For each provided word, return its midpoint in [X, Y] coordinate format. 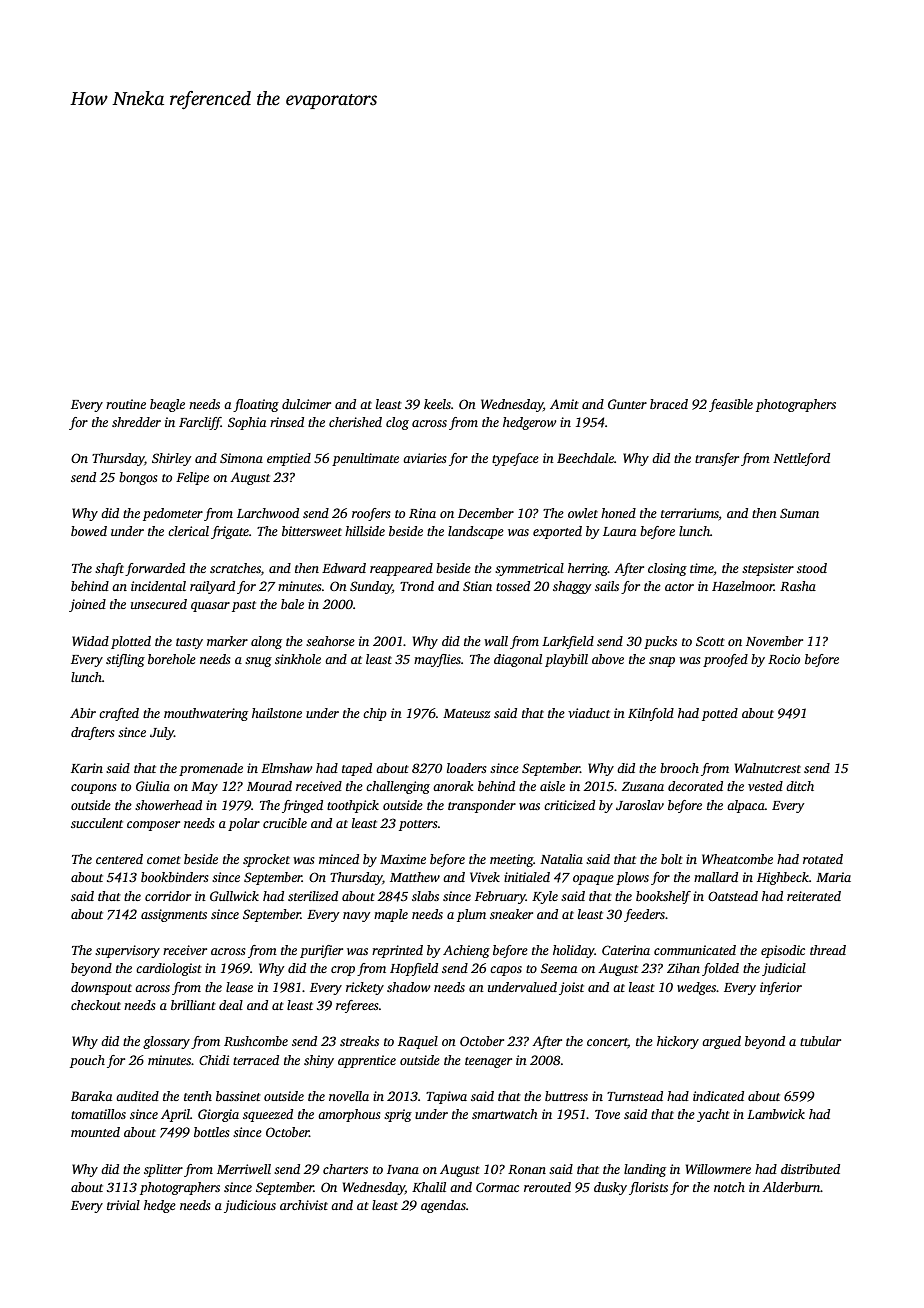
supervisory [127, 951]
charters [345, 1169]
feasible [731, 405]
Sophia [247, 423]
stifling [125, 660]
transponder [482, 806]
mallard [716, 877]
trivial [123, 1205]
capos [506, 971]
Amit [564, 404]
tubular [820, 1041]
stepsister [768, 569]
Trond [417, 586]
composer [153, 826]
